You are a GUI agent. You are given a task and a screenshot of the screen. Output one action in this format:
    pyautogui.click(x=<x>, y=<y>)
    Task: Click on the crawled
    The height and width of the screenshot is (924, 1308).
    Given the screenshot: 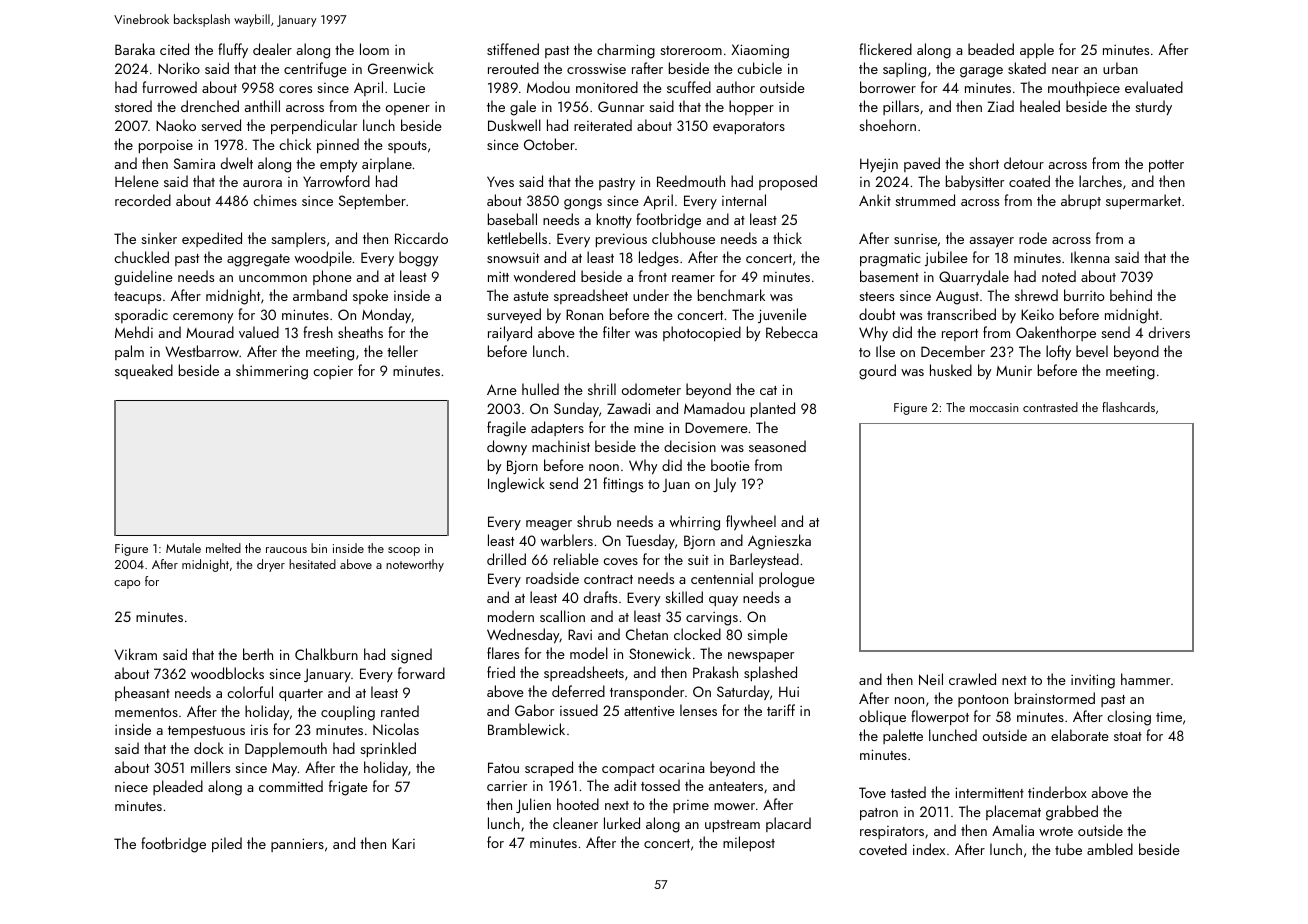 What is the action you would take?
    pyautogui.click(x=972, y=679)
